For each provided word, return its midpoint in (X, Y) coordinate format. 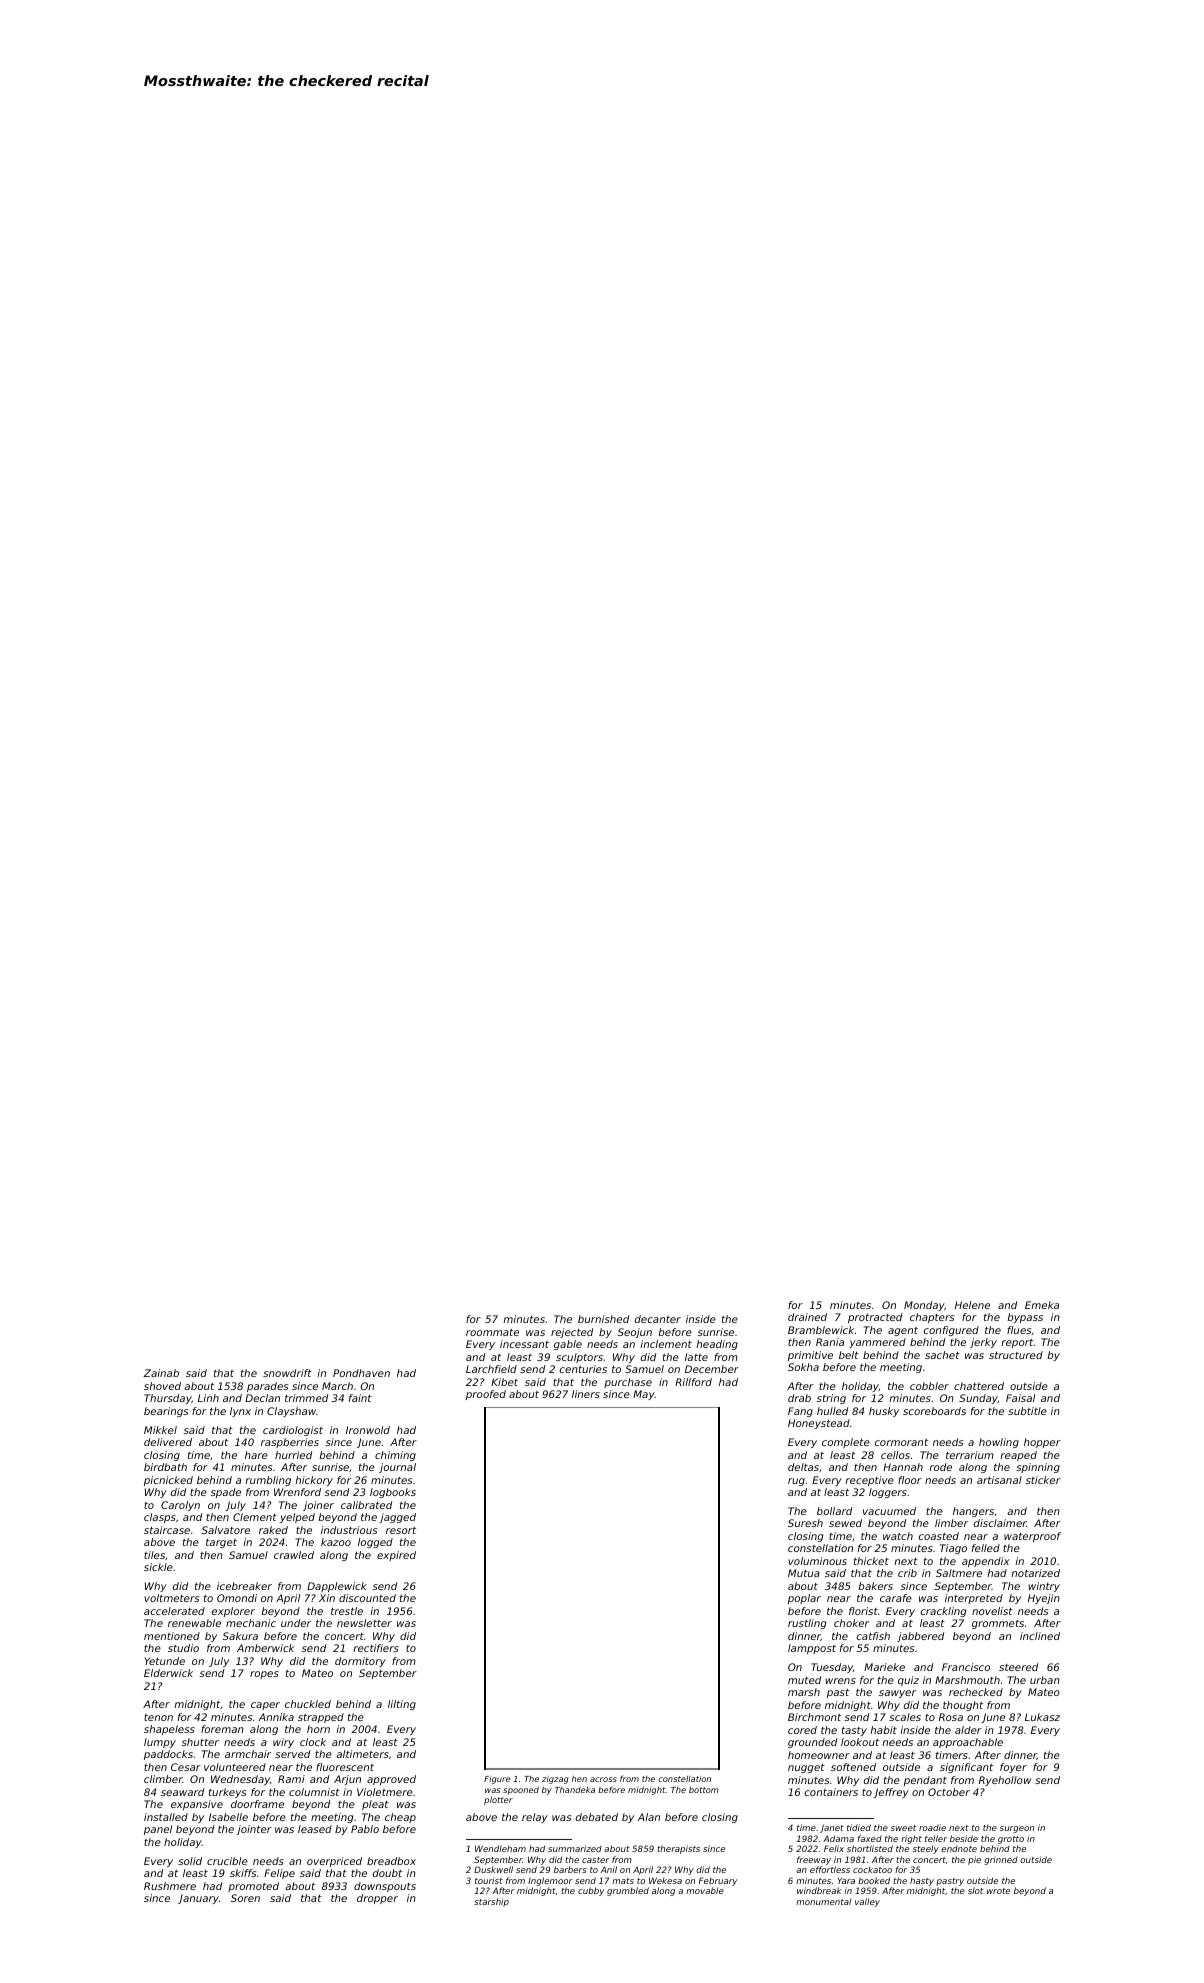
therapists (678, 1849)
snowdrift (287, 1373)
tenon (158, 1717)
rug (796, 1482)
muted (804, 1680)
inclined (1040, 1636)
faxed (869, 1838)
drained (807, 1317)
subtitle (1027, 1411)
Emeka (1042, 1305)
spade (225, 1493)
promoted (253, 1887)
